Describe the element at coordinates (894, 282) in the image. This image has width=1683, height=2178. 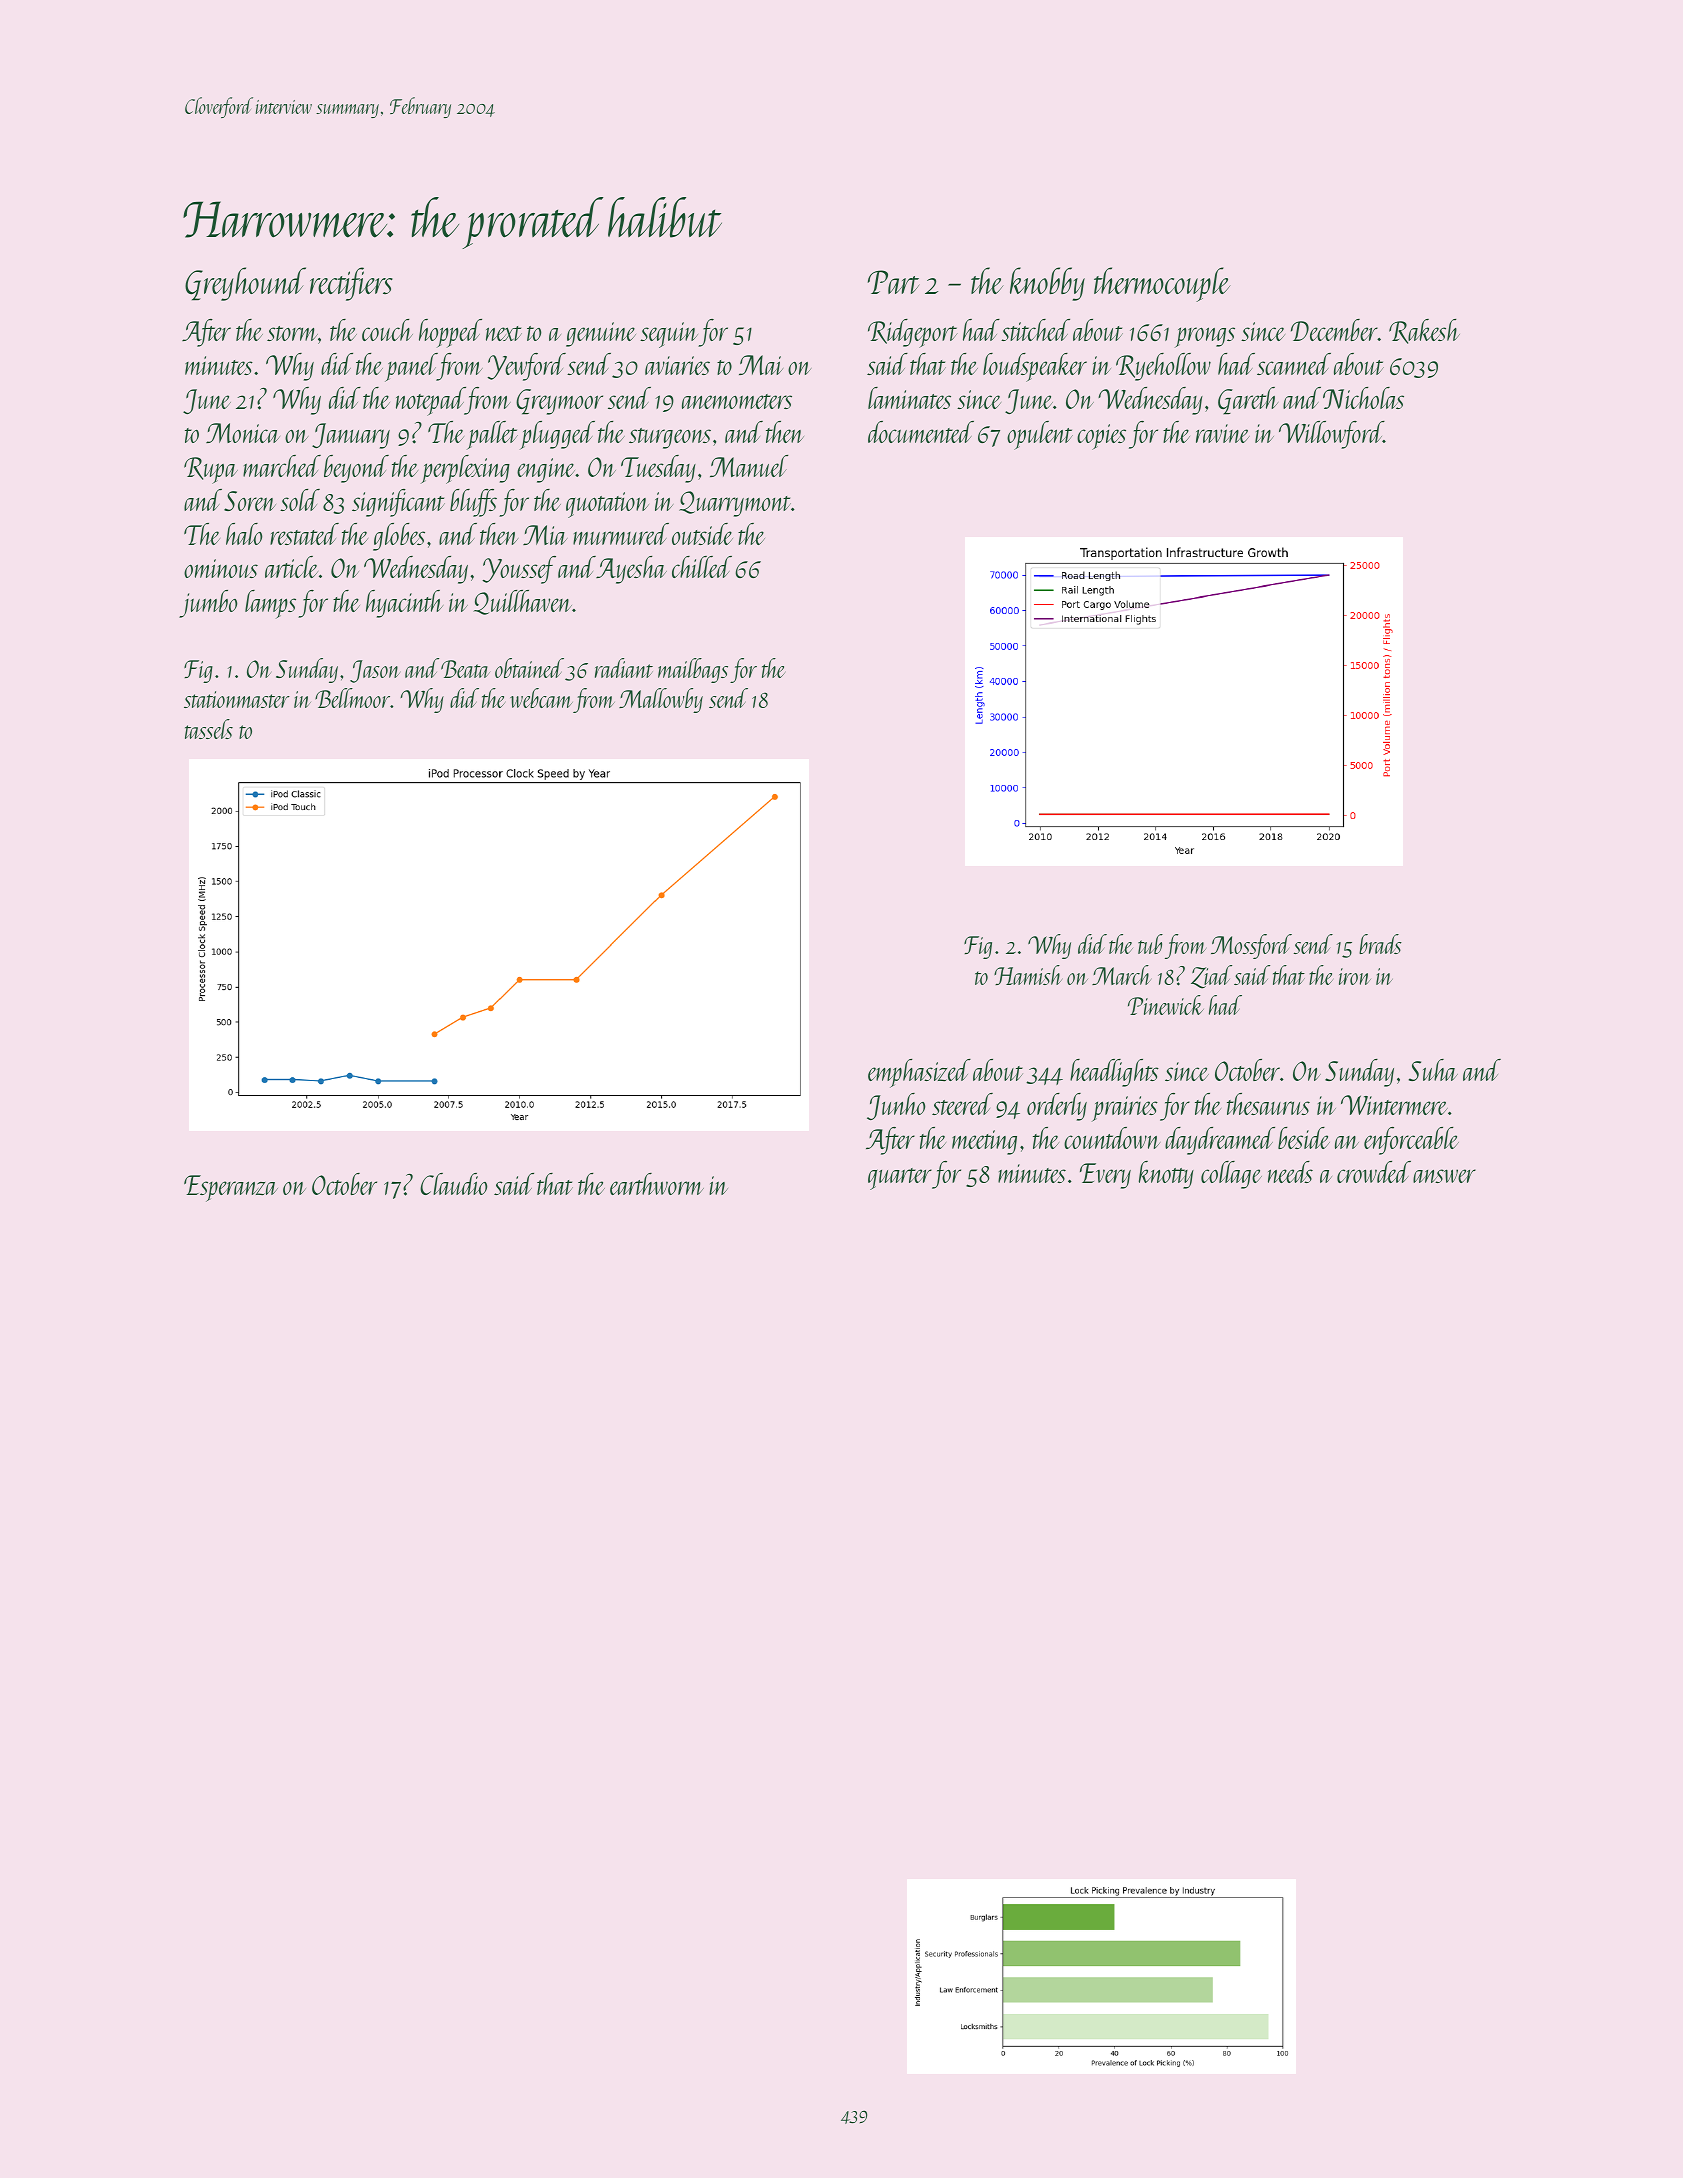
I see `Part` at that location.
